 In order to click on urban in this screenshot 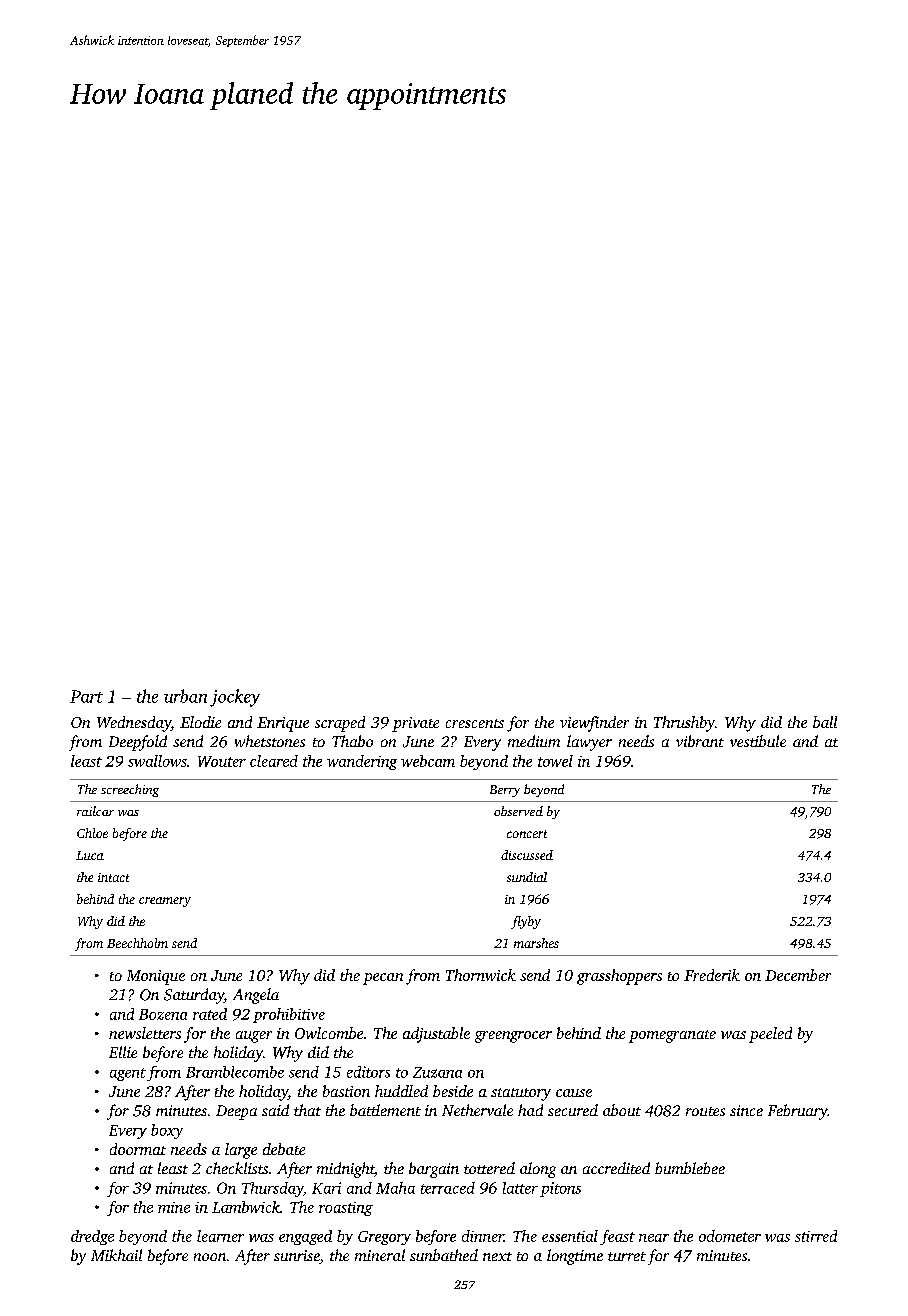, I will do `click(185, 696)`.
